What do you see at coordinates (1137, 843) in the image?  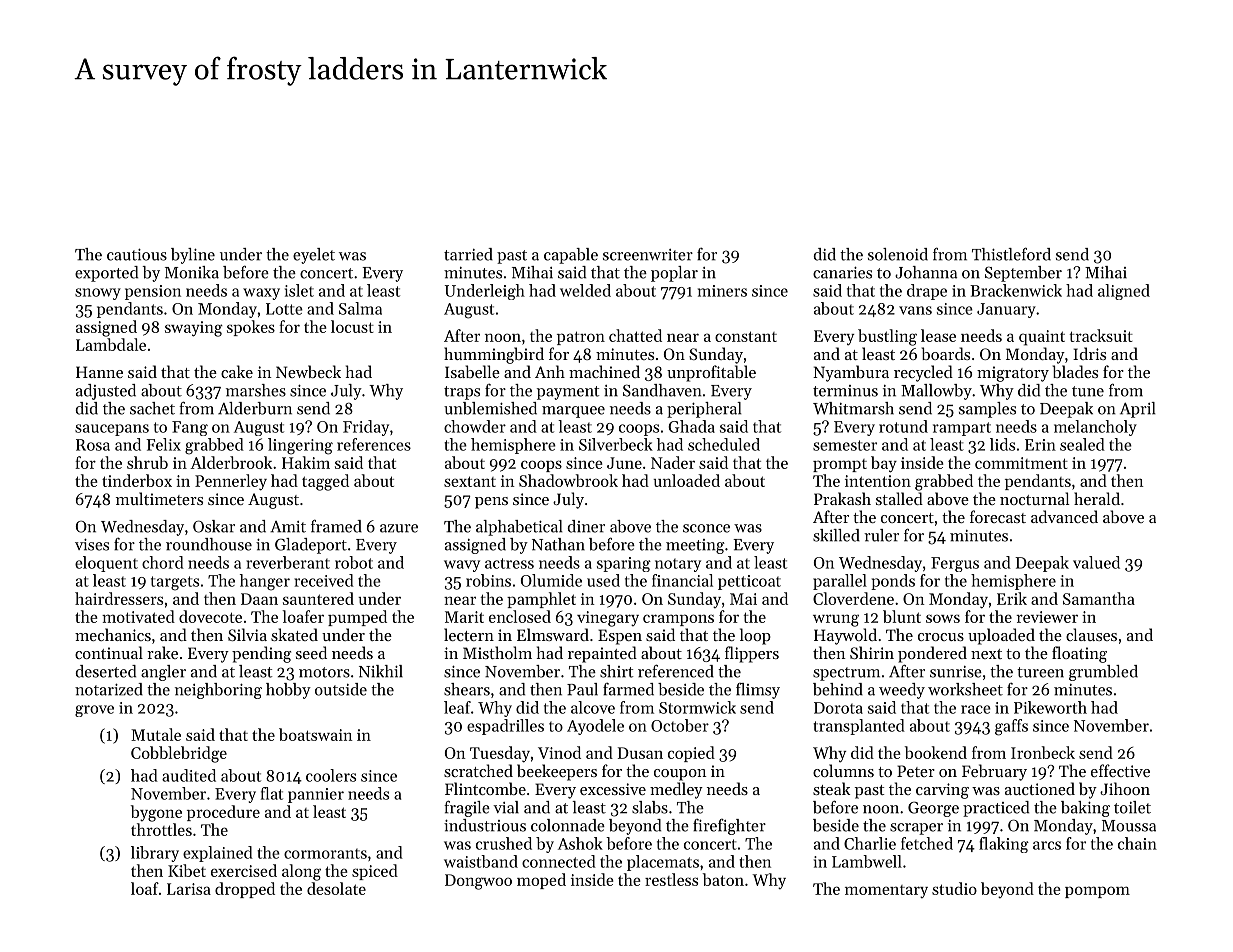 I see `chain` at bounding box center [1137, 843].
